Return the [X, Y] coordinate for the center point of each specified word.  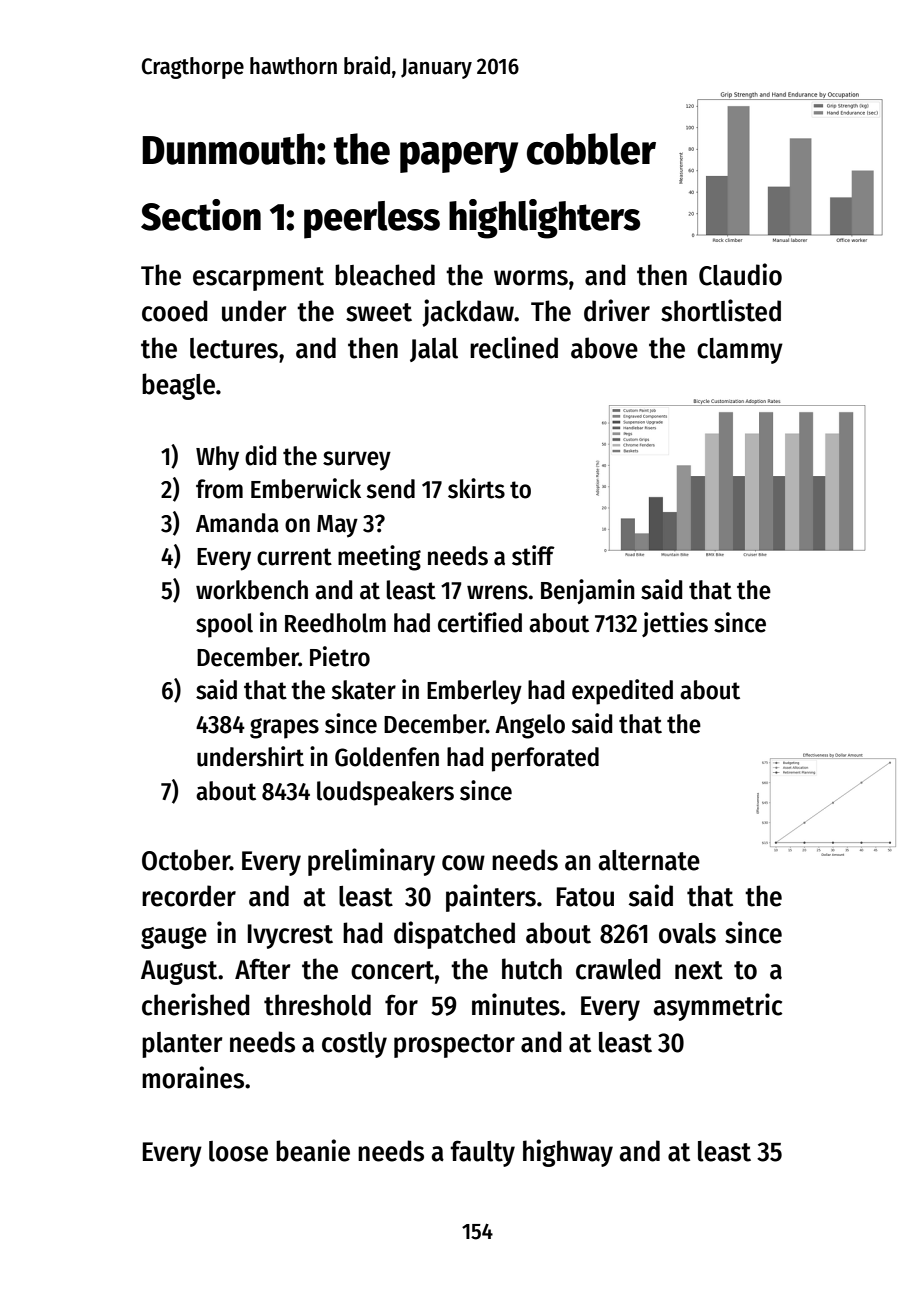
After [262, 969]
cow [463, 863]
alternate [649, 860]
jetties [675, 624]
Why [217, 458]
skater [364, 690]
